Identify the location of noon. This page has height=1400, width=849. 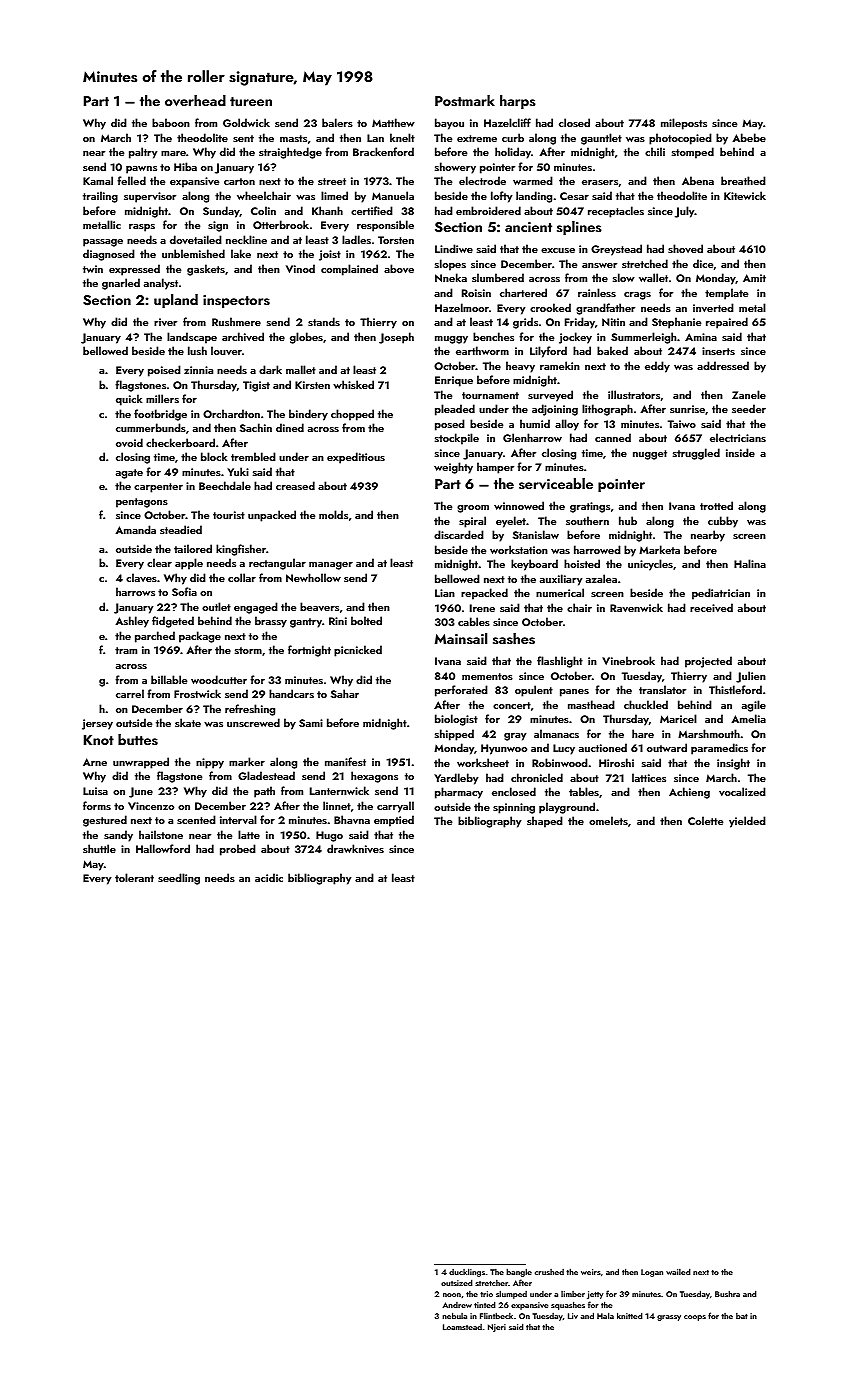
(452, 1295).
